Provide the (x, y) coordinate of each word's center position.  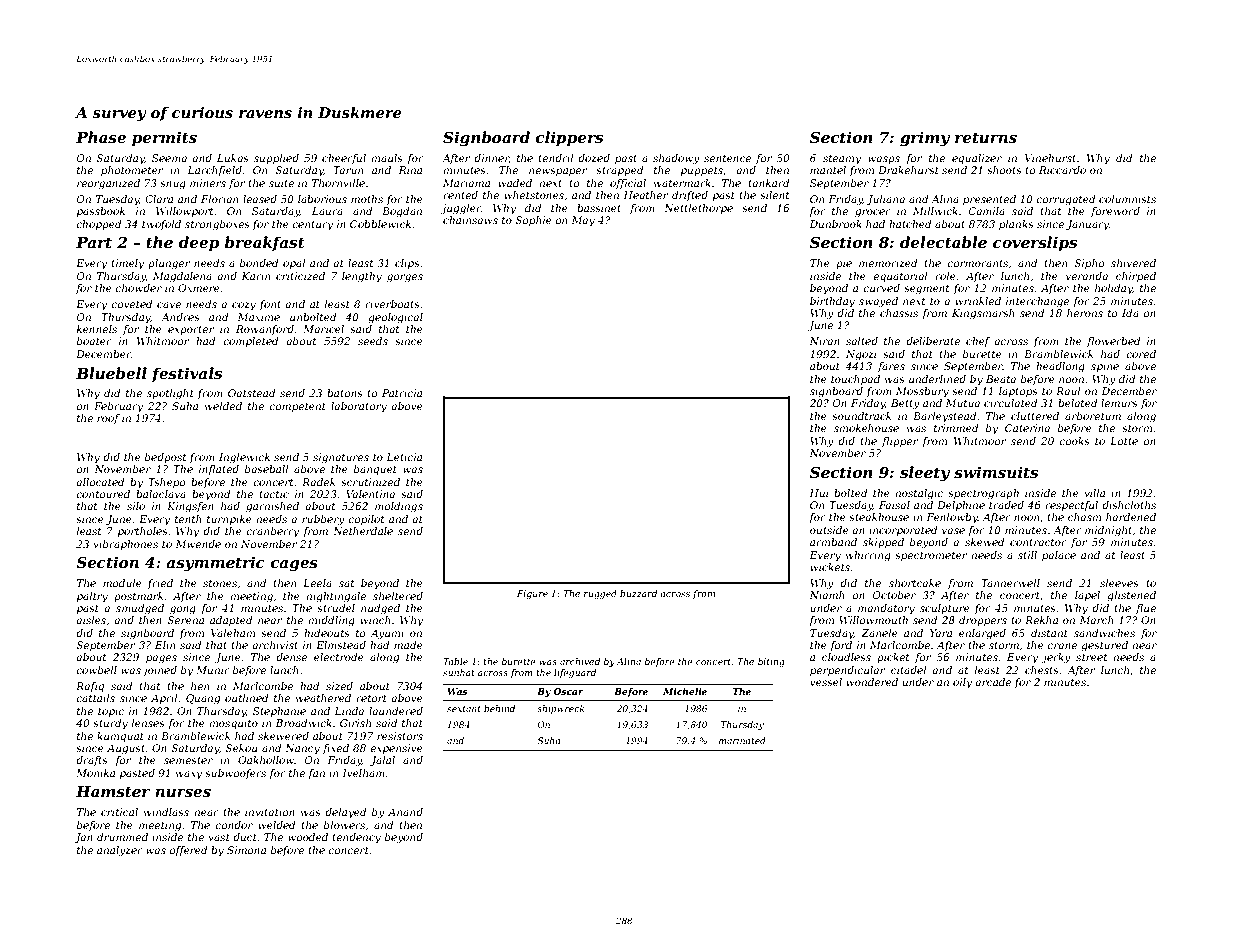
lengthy (362, 277)
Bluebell (111, 373)
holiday (1114, 289)
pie (844, 264)
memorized (888, 263)
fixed (336, 749)
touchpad (855, 380)
